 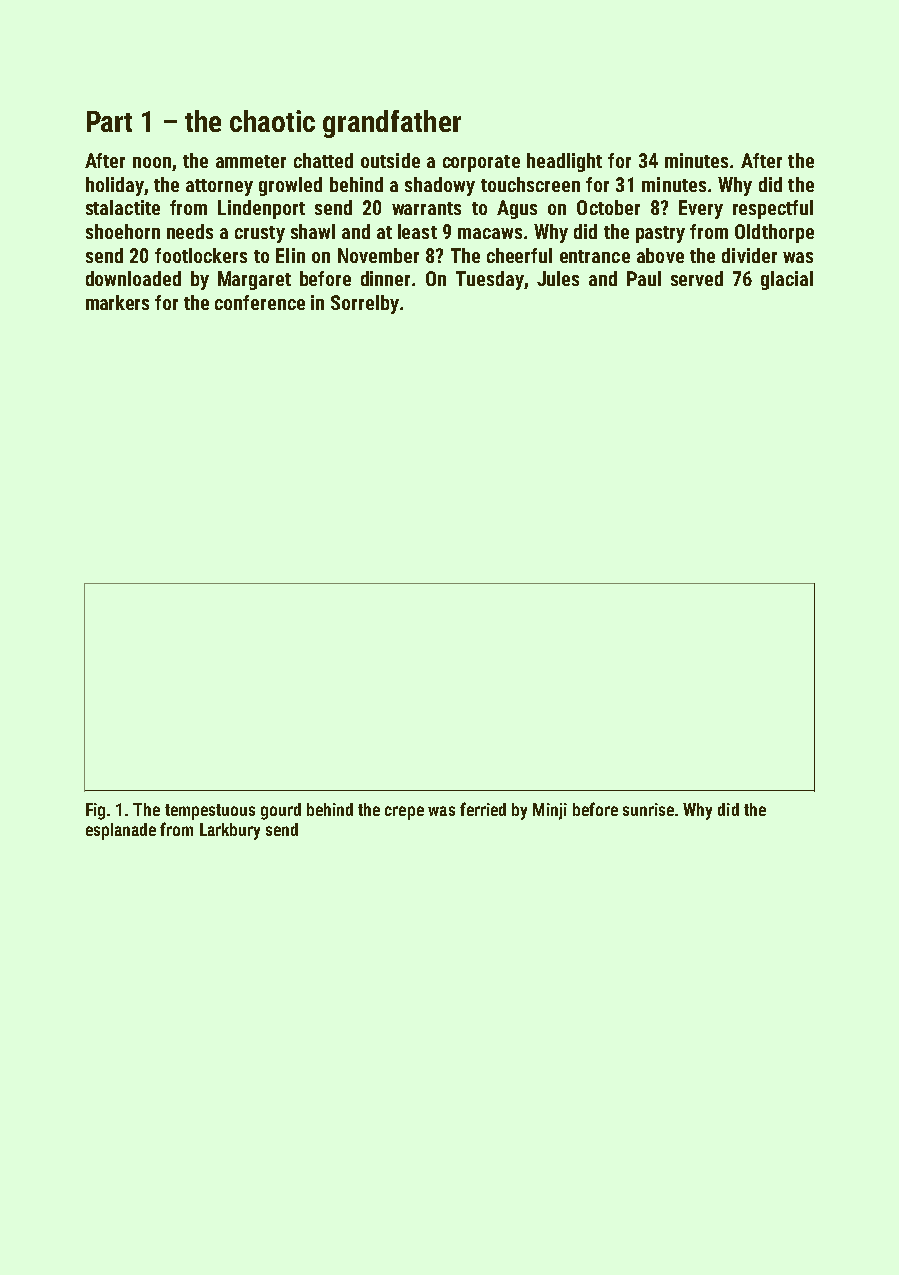 What do you see at coordinates (564, 162) in the page?
I see `headlight` at bounding box center [564, 162].
